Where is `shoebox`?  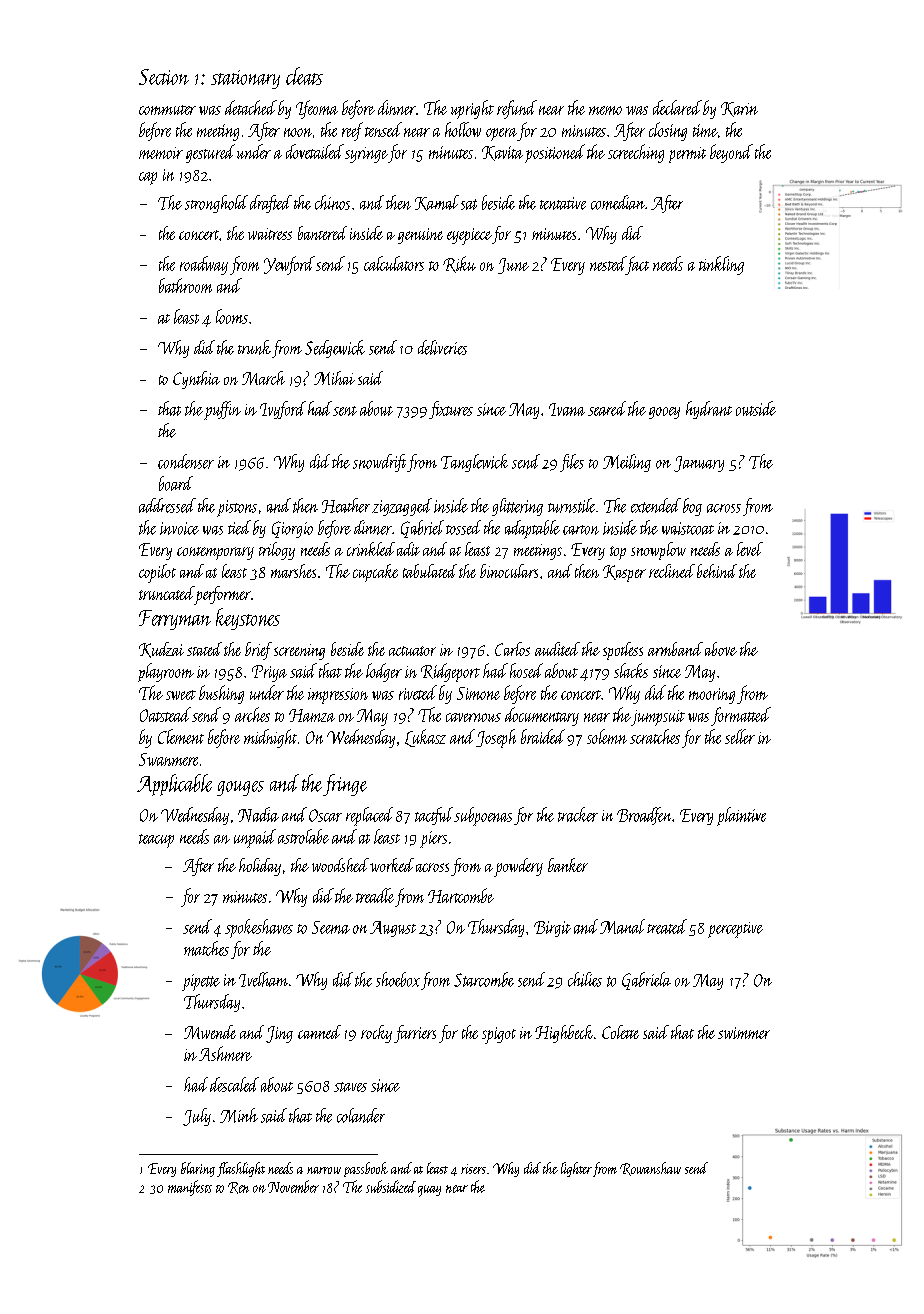
shoebox is located at coordinates (398, 979).
